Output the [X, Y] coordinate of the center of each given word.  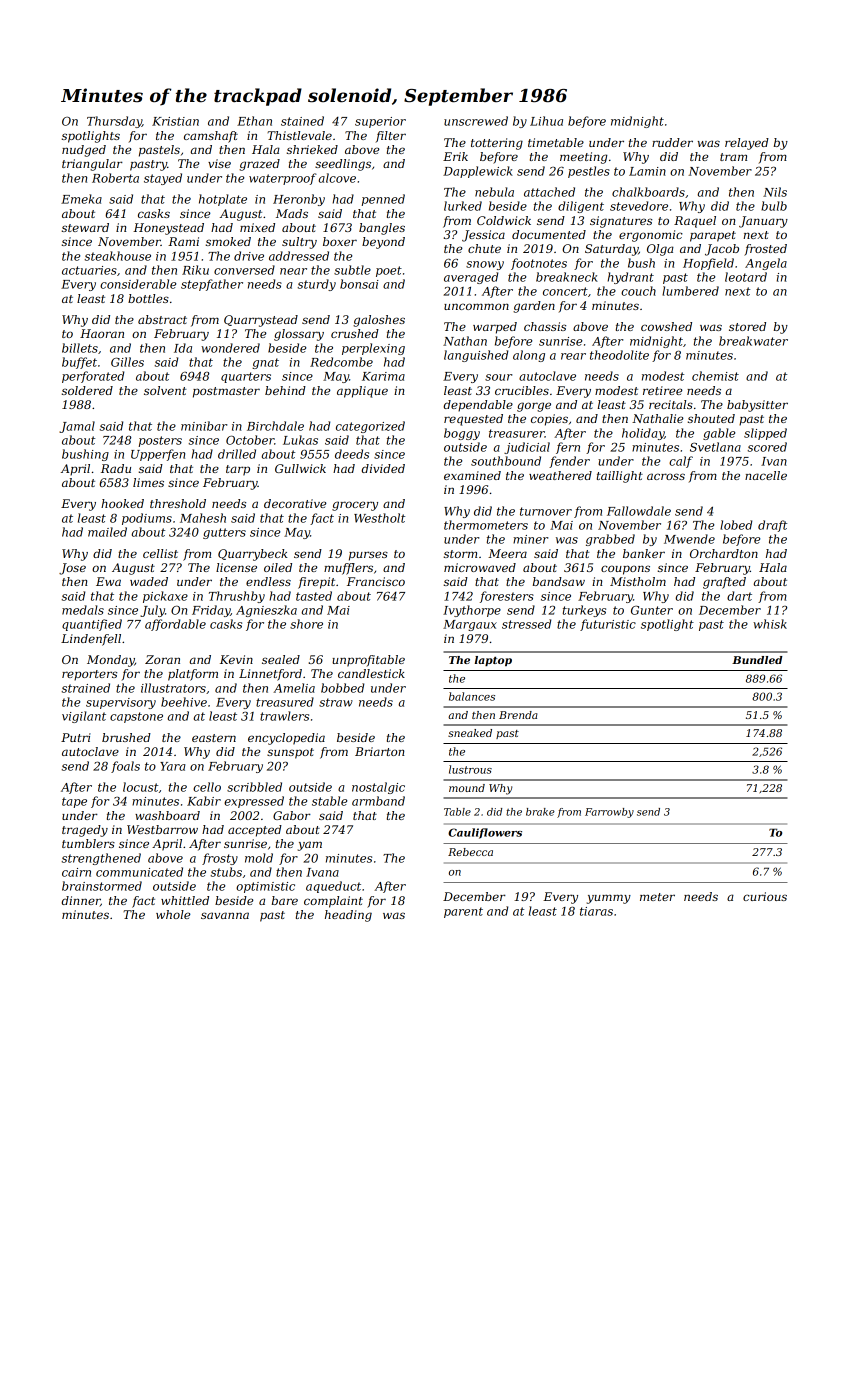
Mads [292, 213]
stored [747, 326]
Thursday [114, 122]
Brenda [518, 715]
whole [173, 914]
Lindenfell [91, 640]
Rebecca [470, 852]
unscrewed [476, 121]
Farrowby [609, 813]
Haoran [102, 333]
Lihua [546, 121]
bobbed [342, 688]
